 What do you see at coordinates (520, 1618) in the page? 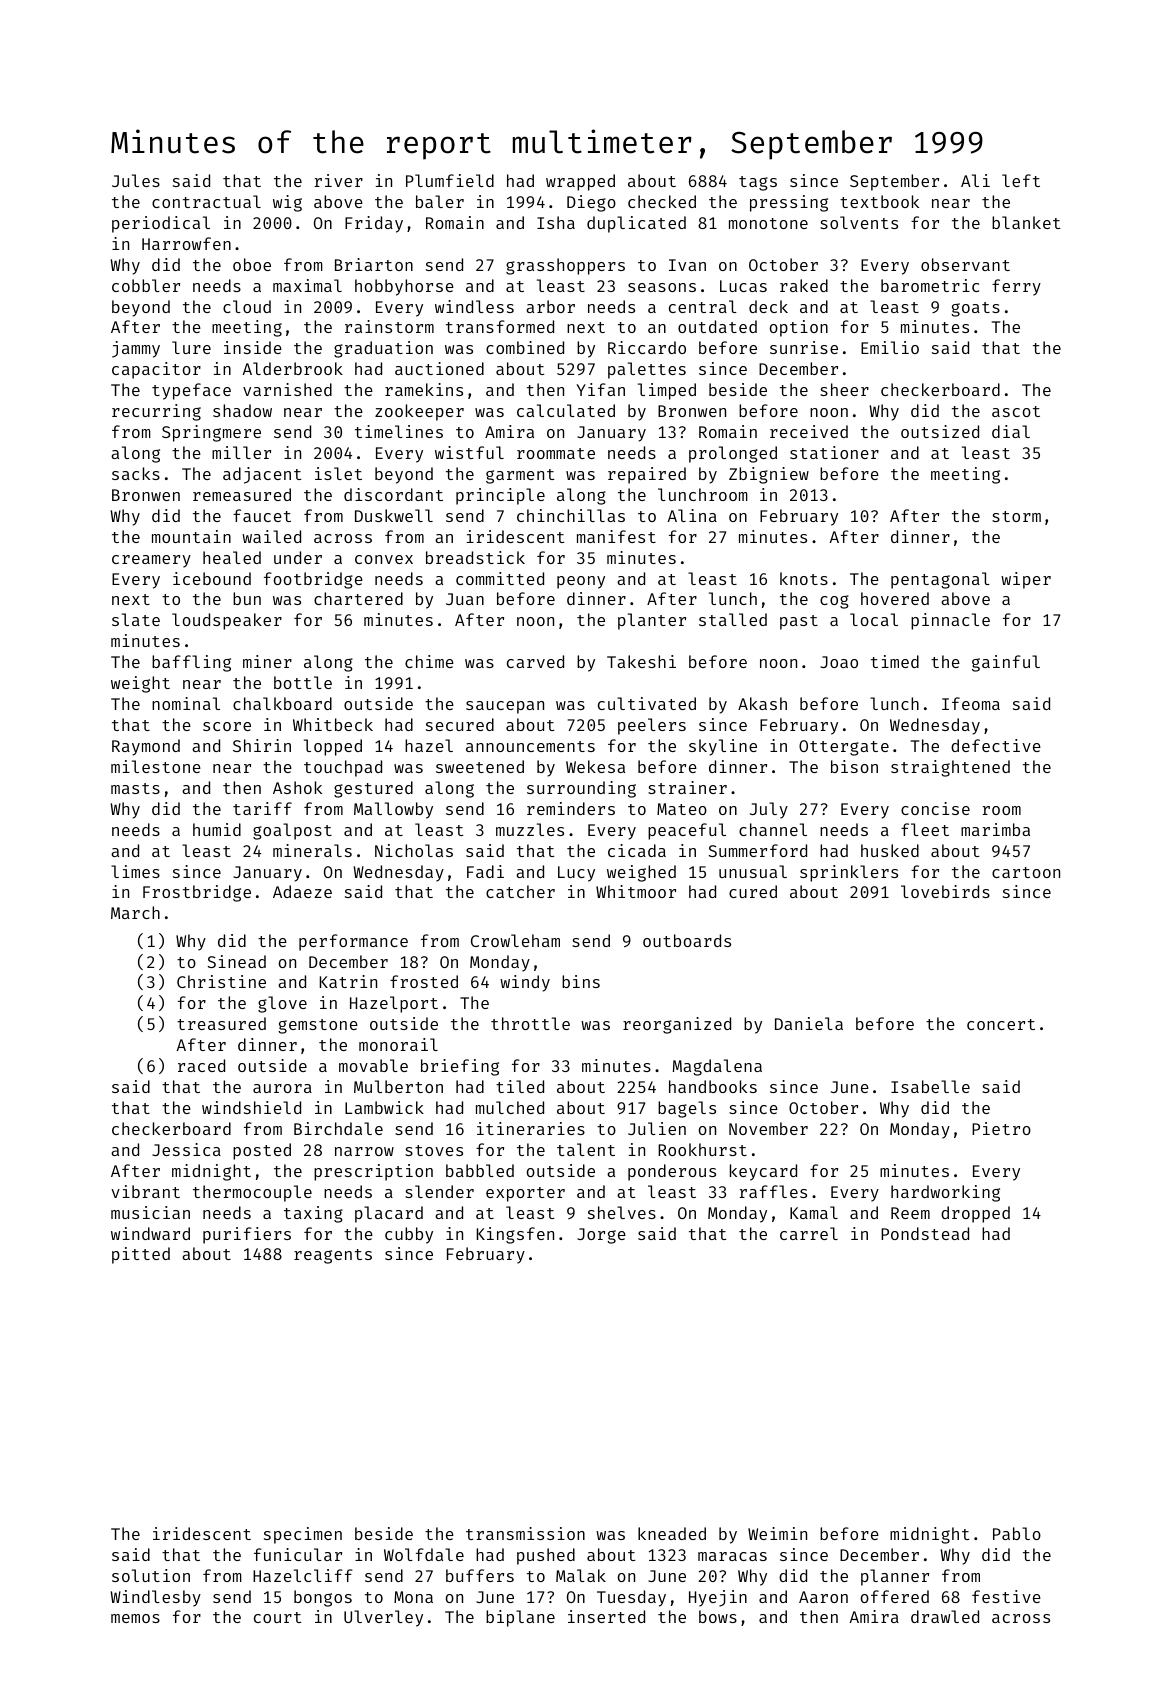
I see `biplane` at bounding box center [520, 1618].
